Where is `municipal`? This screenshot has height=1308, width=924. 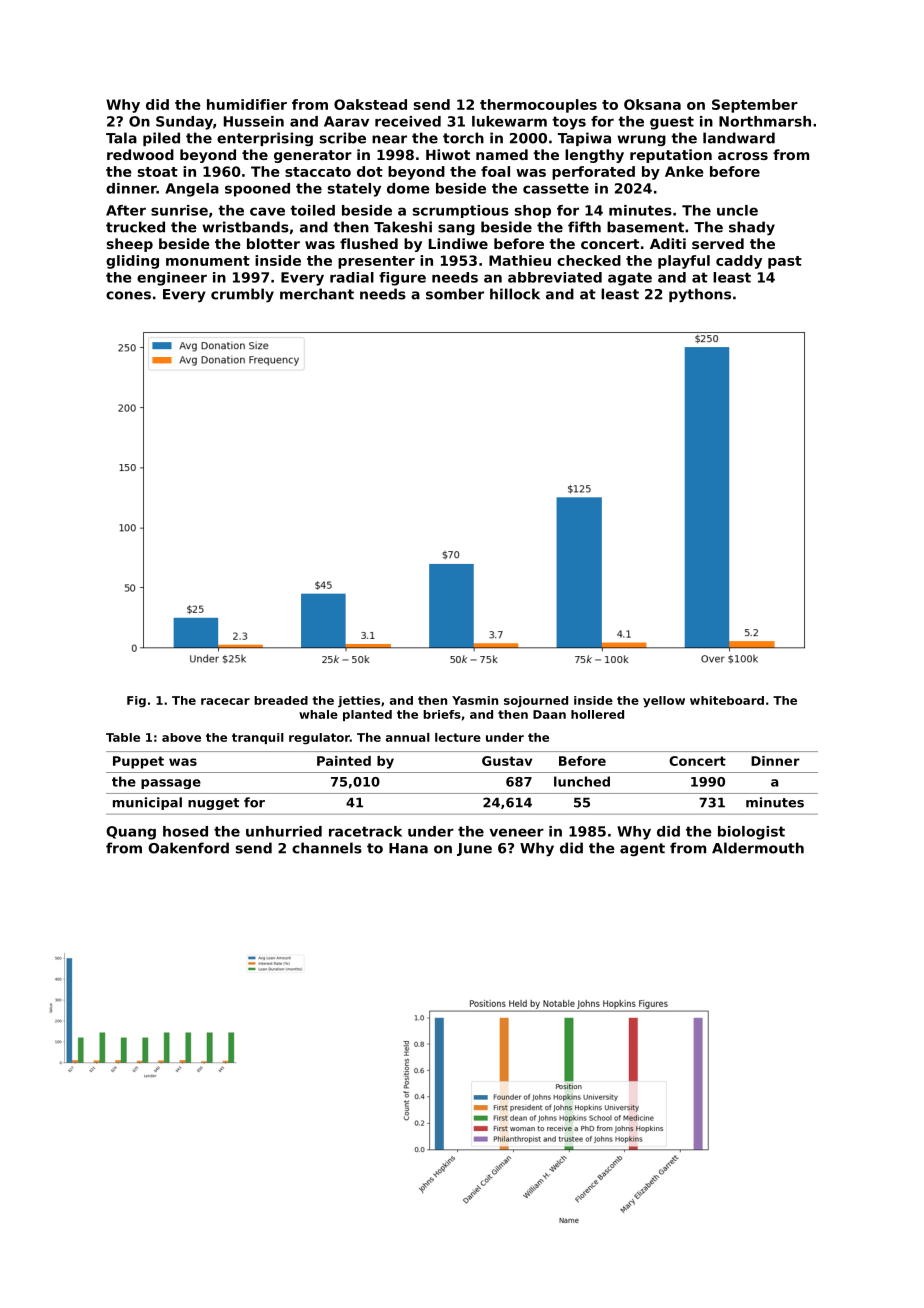 municipal is located at coordinates (147, 803).
